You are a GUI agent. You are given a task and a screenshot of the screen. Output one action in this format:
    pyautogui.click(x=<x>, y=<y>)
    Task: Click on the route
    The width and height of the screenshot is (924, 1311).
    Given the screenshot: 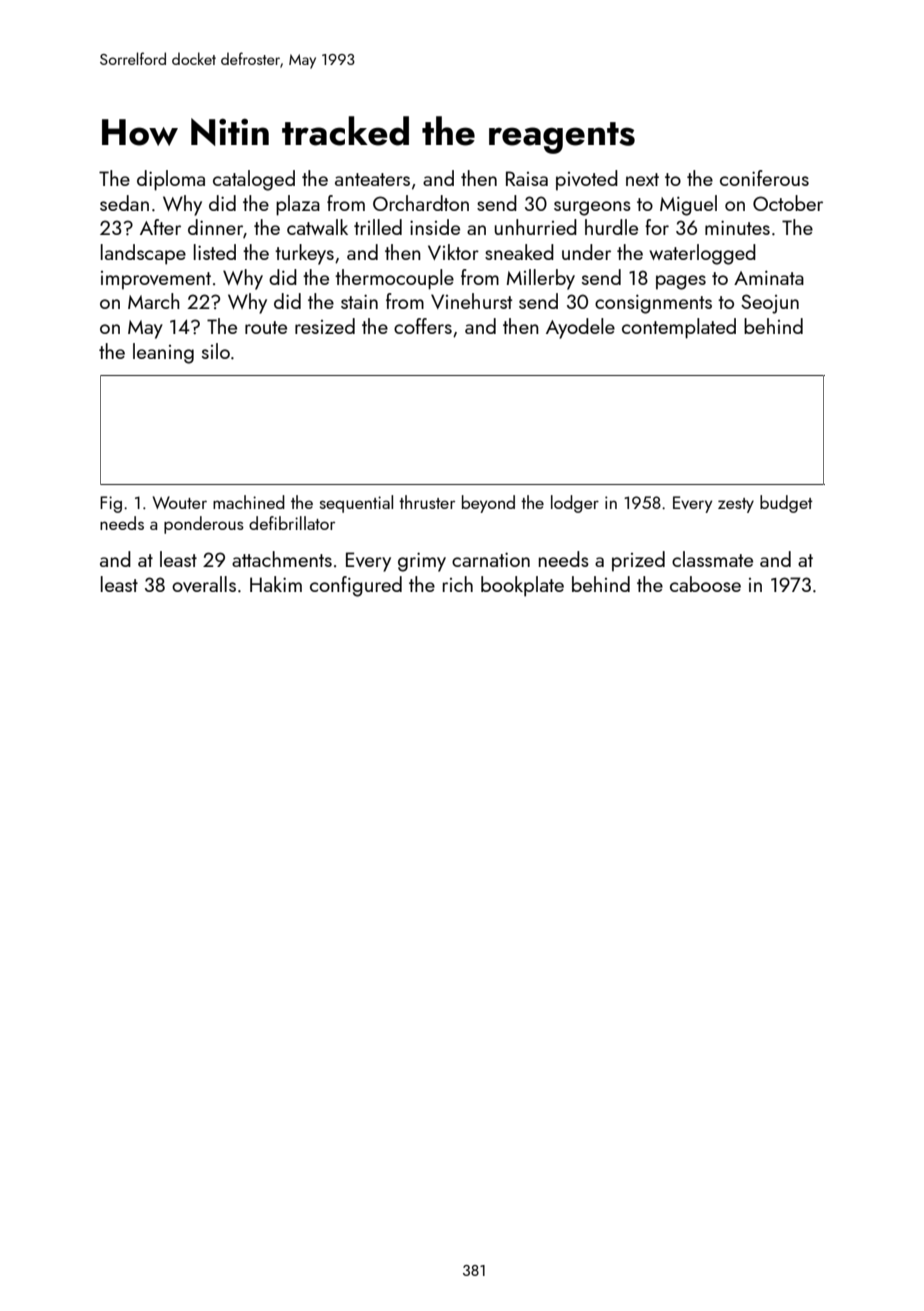 What is the action you would take?
    pyautogui.click(x=266, y=327)
